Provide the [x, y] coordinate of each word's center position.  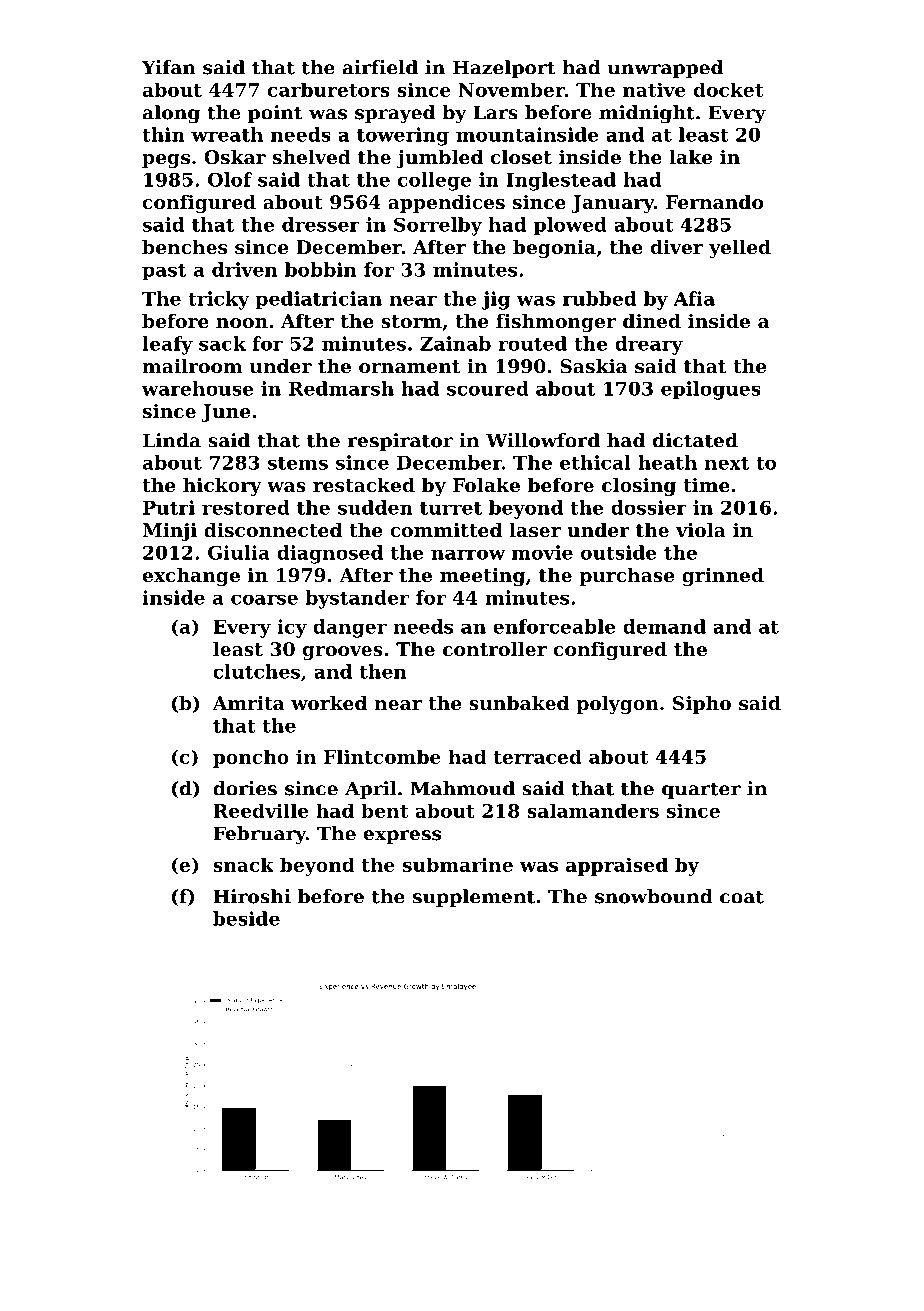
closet [521, 157]
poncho [251, 758]
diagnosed [330, 554]
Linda [172, 440]
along [171, 114]
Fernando [714, 202]
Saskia [593, 366]
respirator [400, 442]
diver [677, 247]
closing [639, 487]
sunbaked [519, 703]
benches [184, 247]
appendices [446, 204]
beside [246, 918]
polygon [617, 705]
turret [451, 508]
